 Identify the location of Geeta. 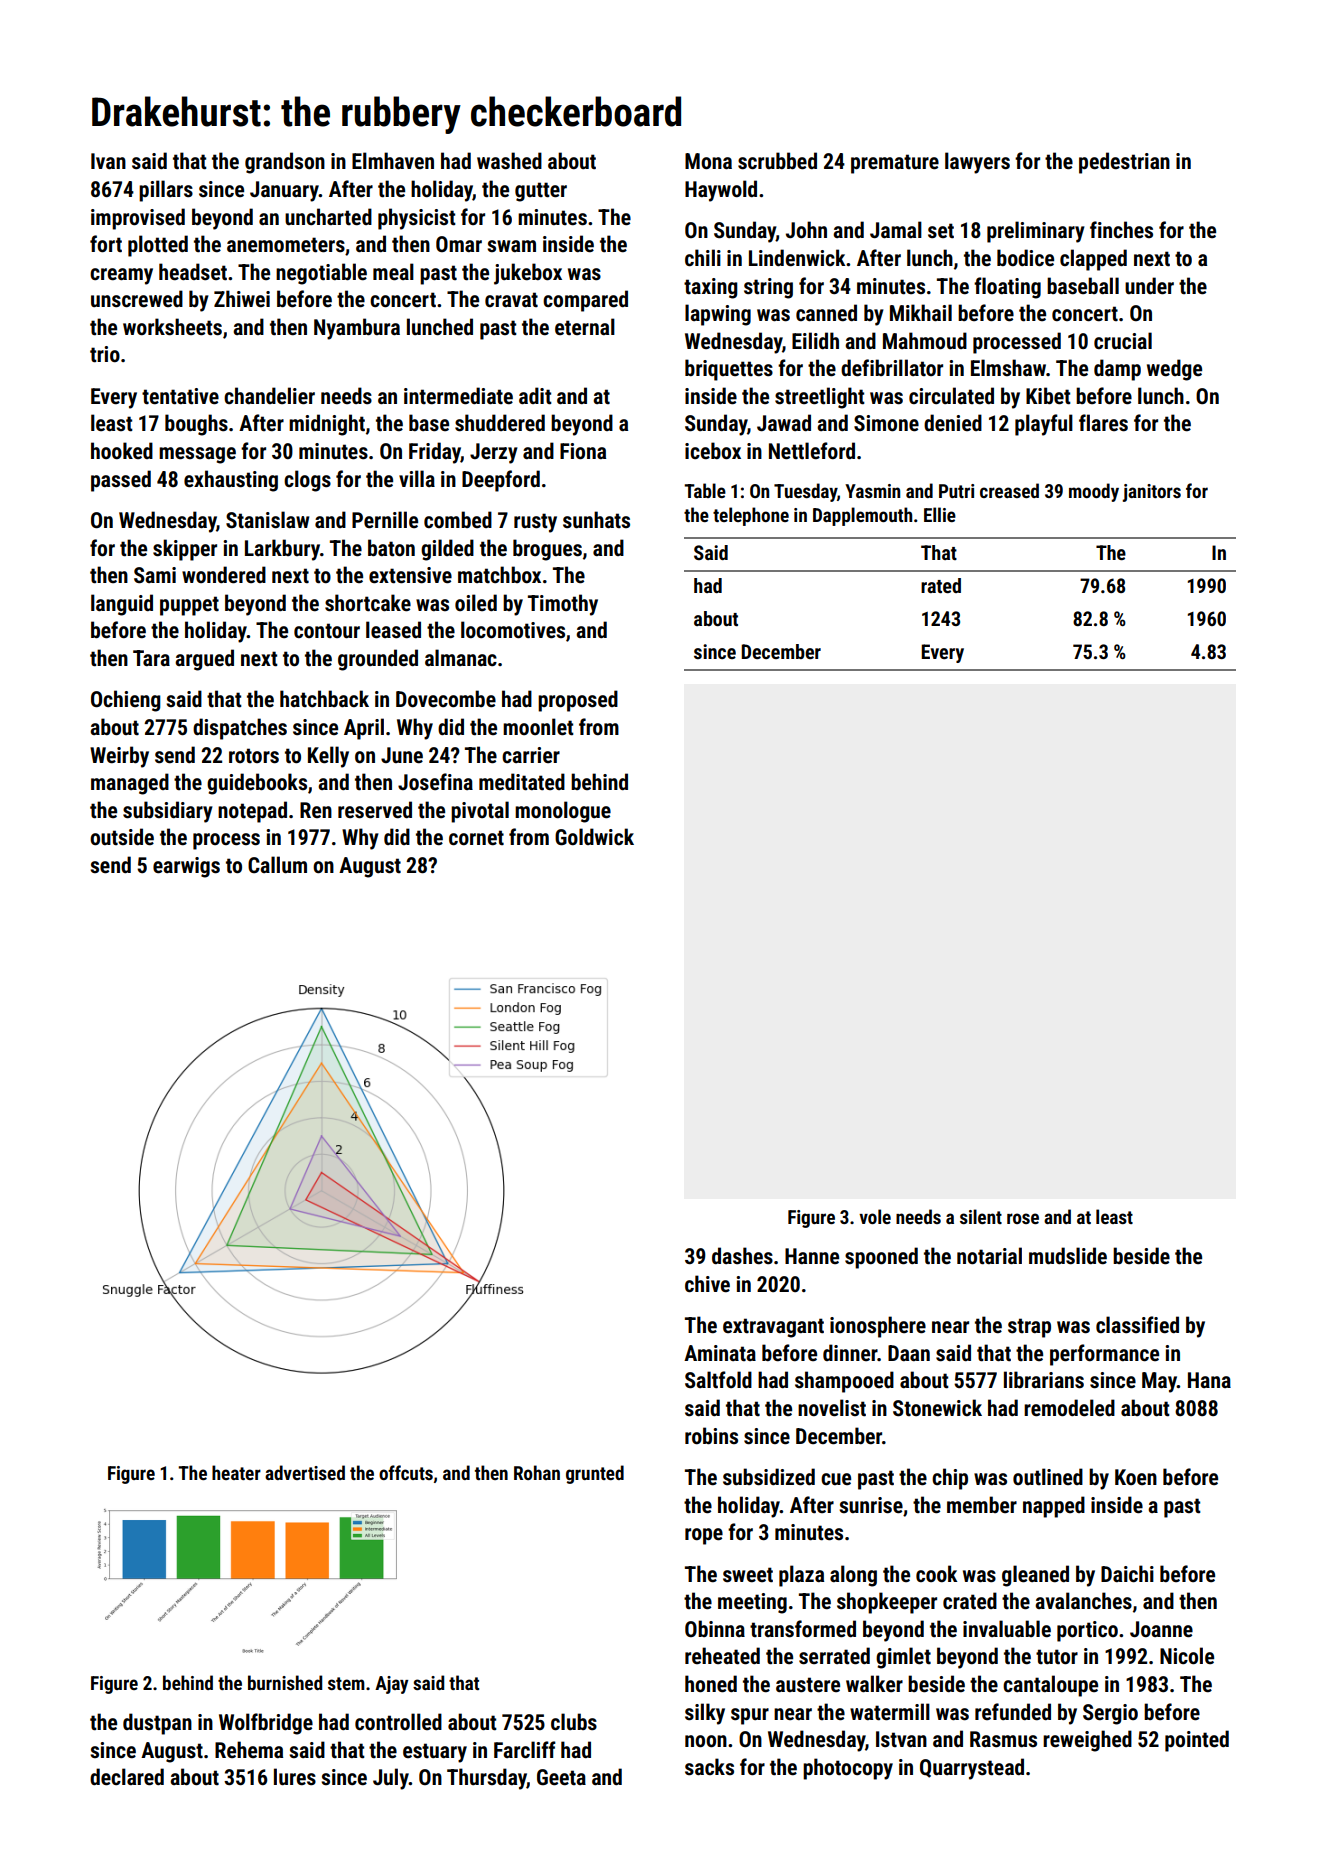
(561, 1777).
